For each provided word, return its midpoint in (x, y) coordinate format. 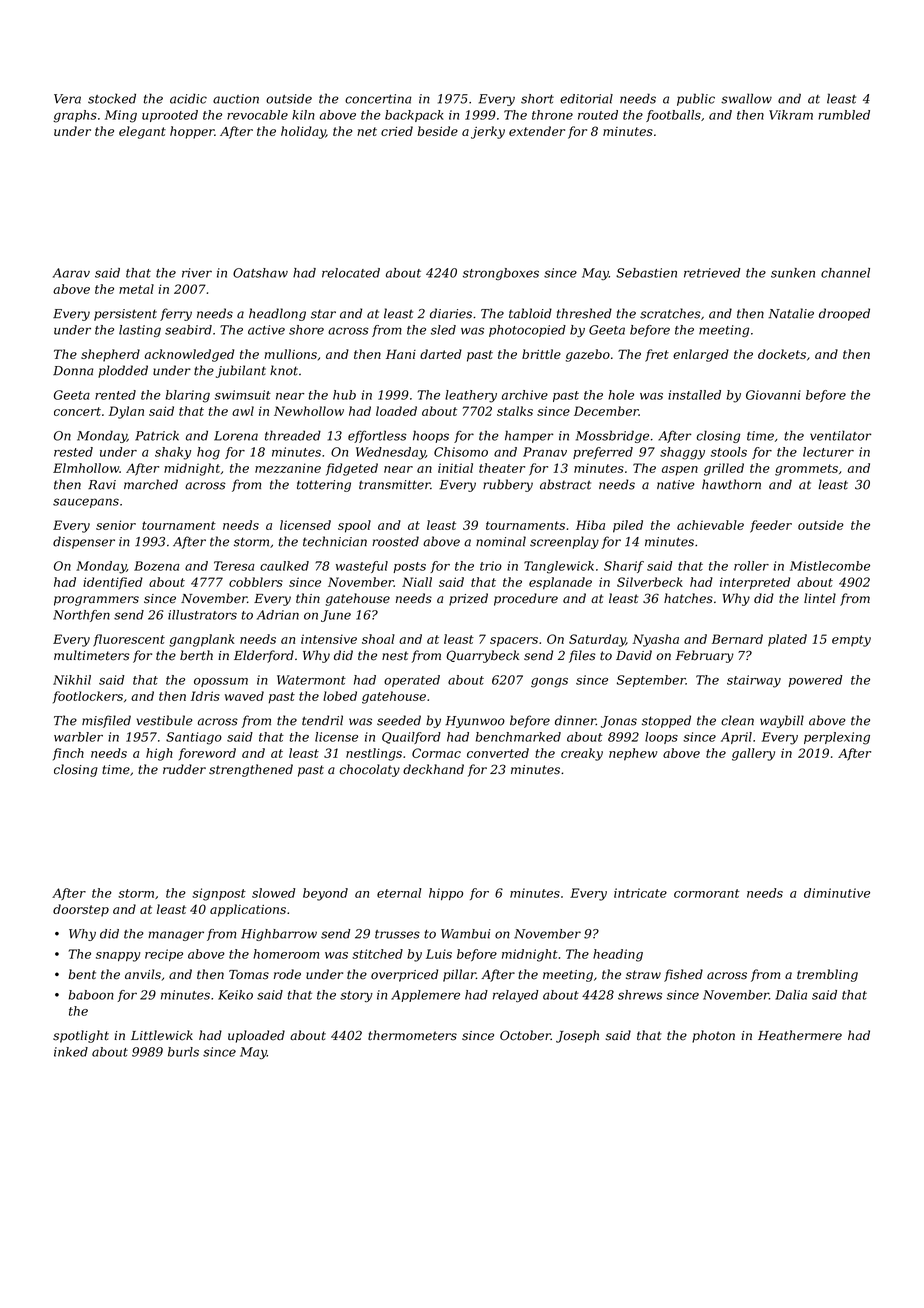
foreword (207, 754)
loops (661, 738)
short (537, 99)
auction (236, 99)
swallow (746, 98)
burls (183, 1052)
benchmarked (518, 737)
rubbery (508, 485)
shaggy (682, 453)
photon (713, 1036)
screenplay (564, 542)
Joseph (577, 1036)
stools (729, 452)
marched (151, 484)
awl (243, 411)
